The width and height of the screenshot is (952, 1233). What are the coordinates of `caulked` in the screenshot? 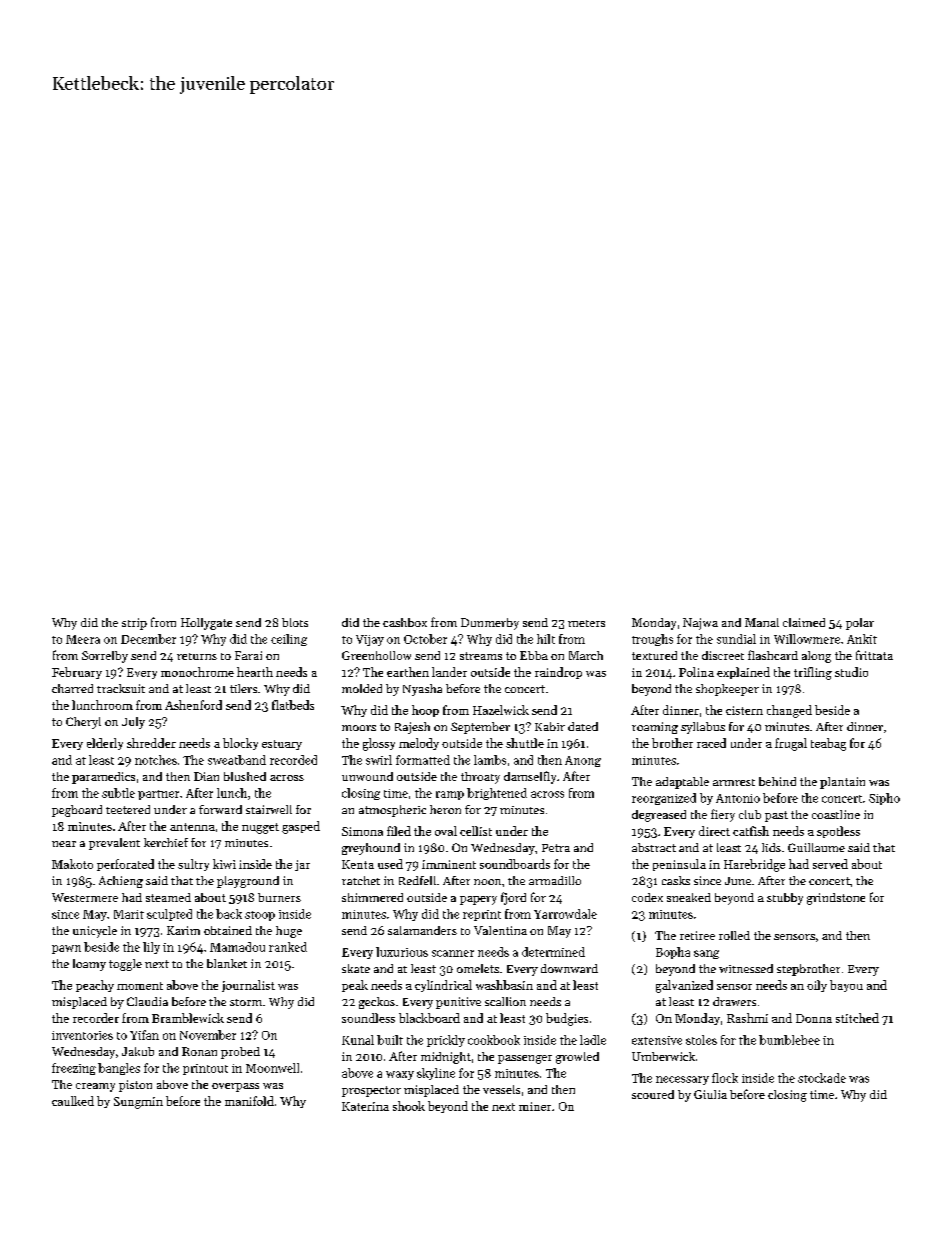 It's located at (73, 1101).
